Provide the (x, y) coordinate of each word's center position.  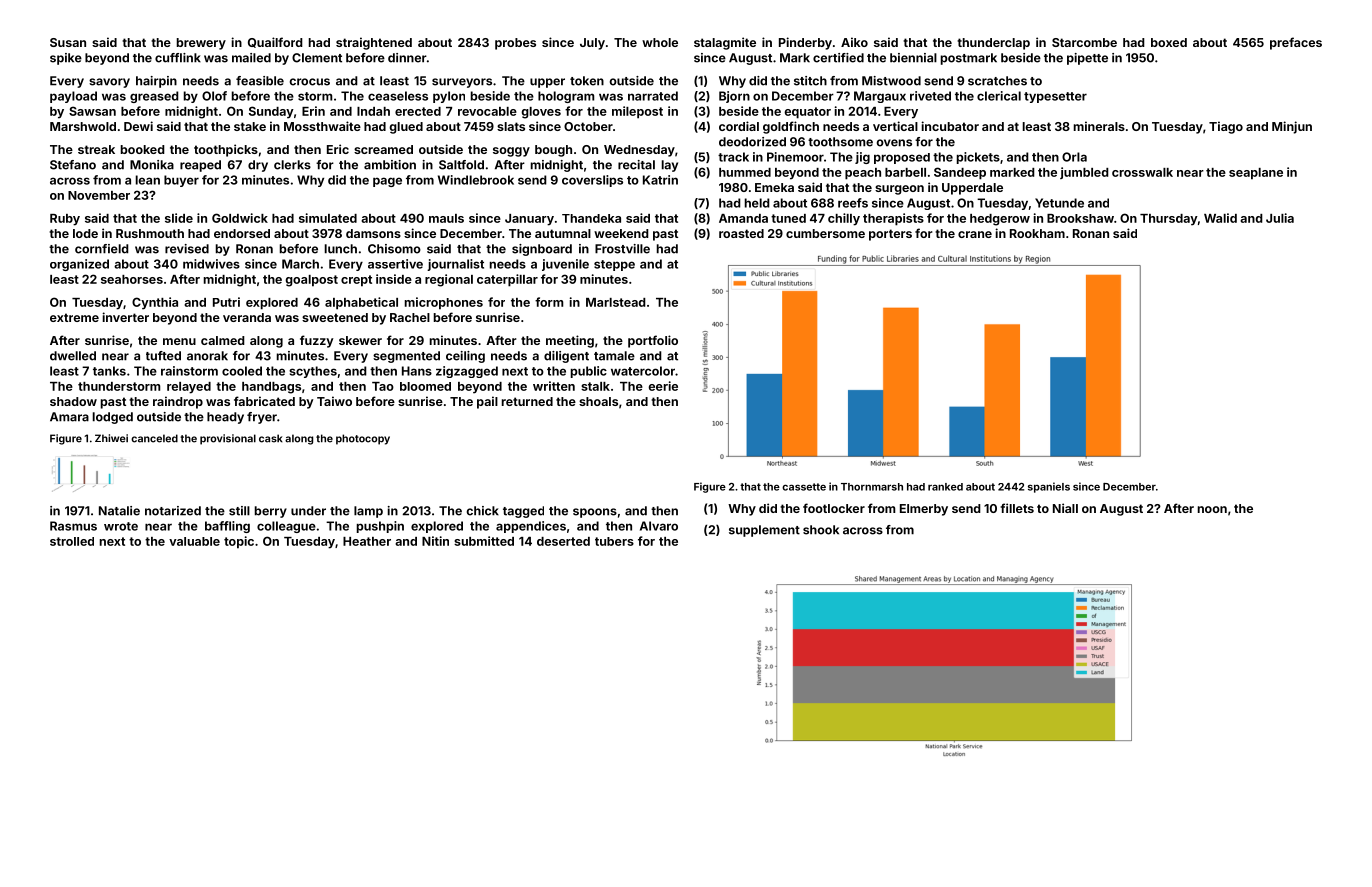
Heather (367, 541)
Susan (68, 42)
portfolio (653, 341)
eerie (663, 386)
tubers (614, 541)
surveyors (462, 83)
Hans (417, 371)
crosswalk (1142, 172)
